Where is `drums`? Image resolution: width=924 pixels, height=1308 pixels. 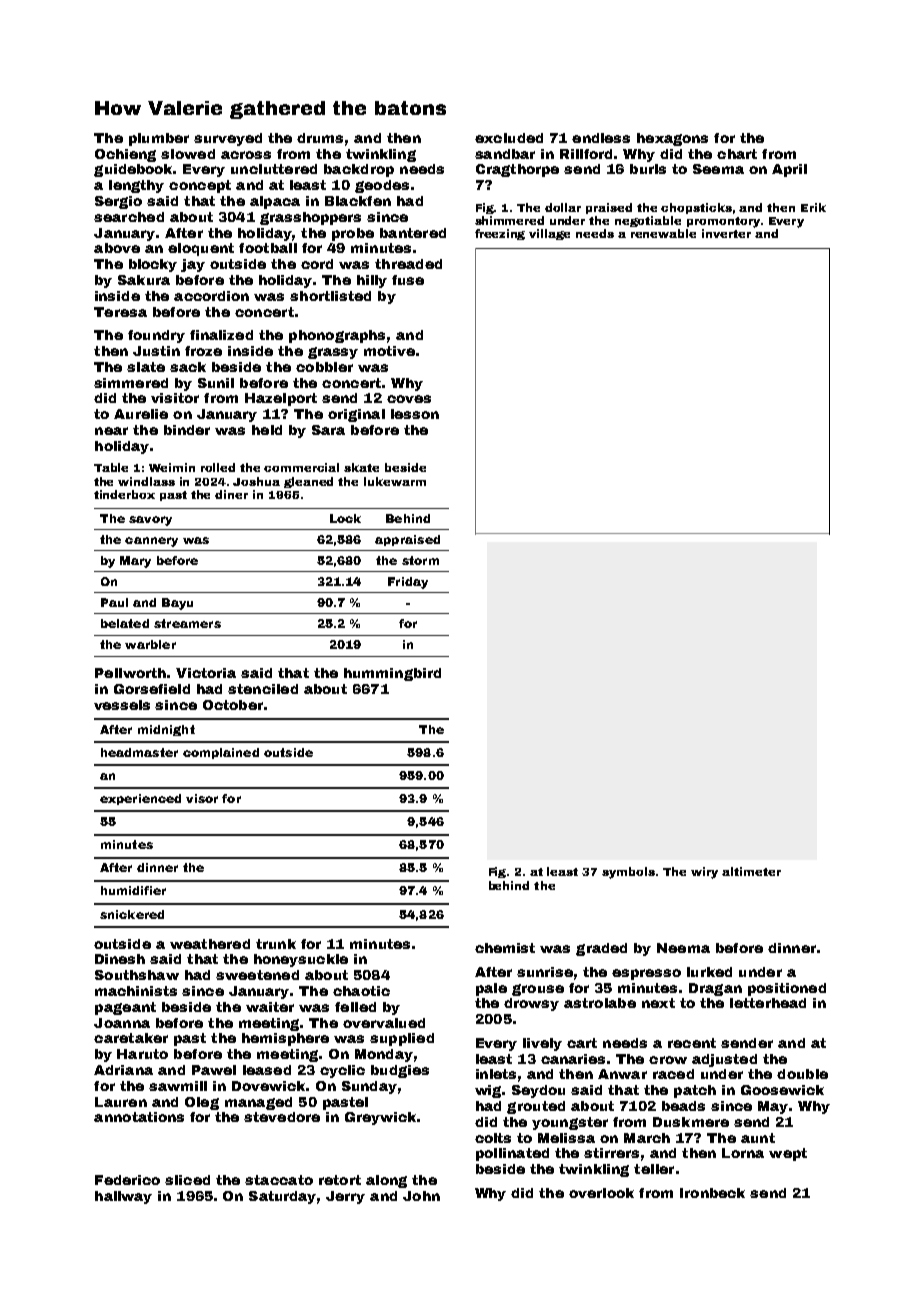
drums is located at coordinates (320, 138).
